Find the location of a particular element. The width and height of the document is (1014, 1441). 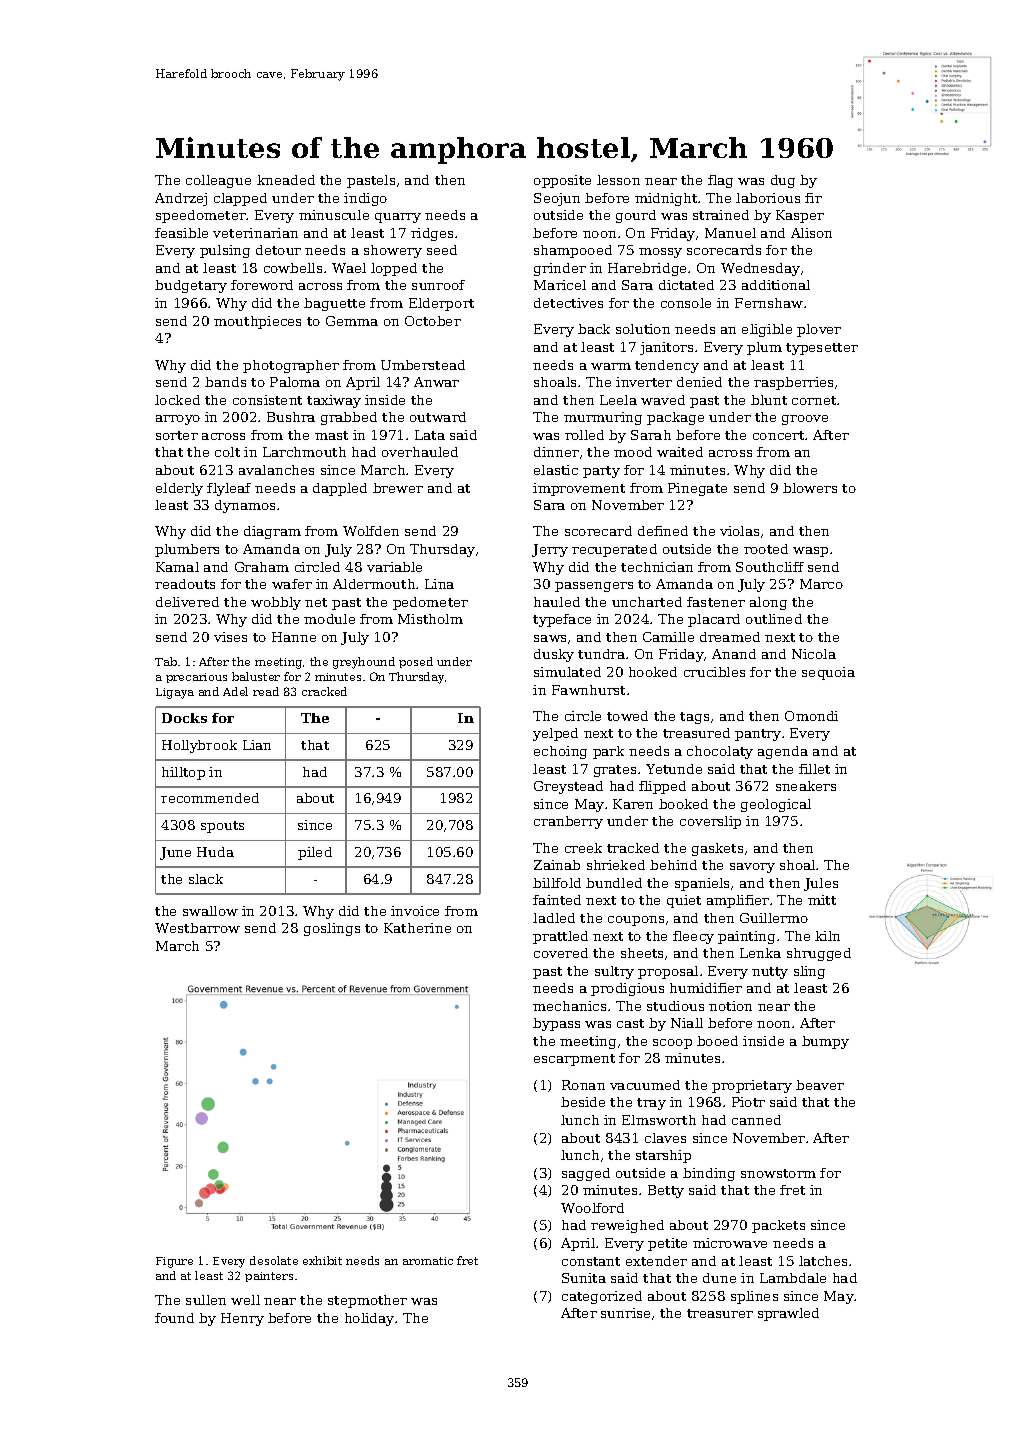

mouthpieces is located at coordinates (257, 322).
